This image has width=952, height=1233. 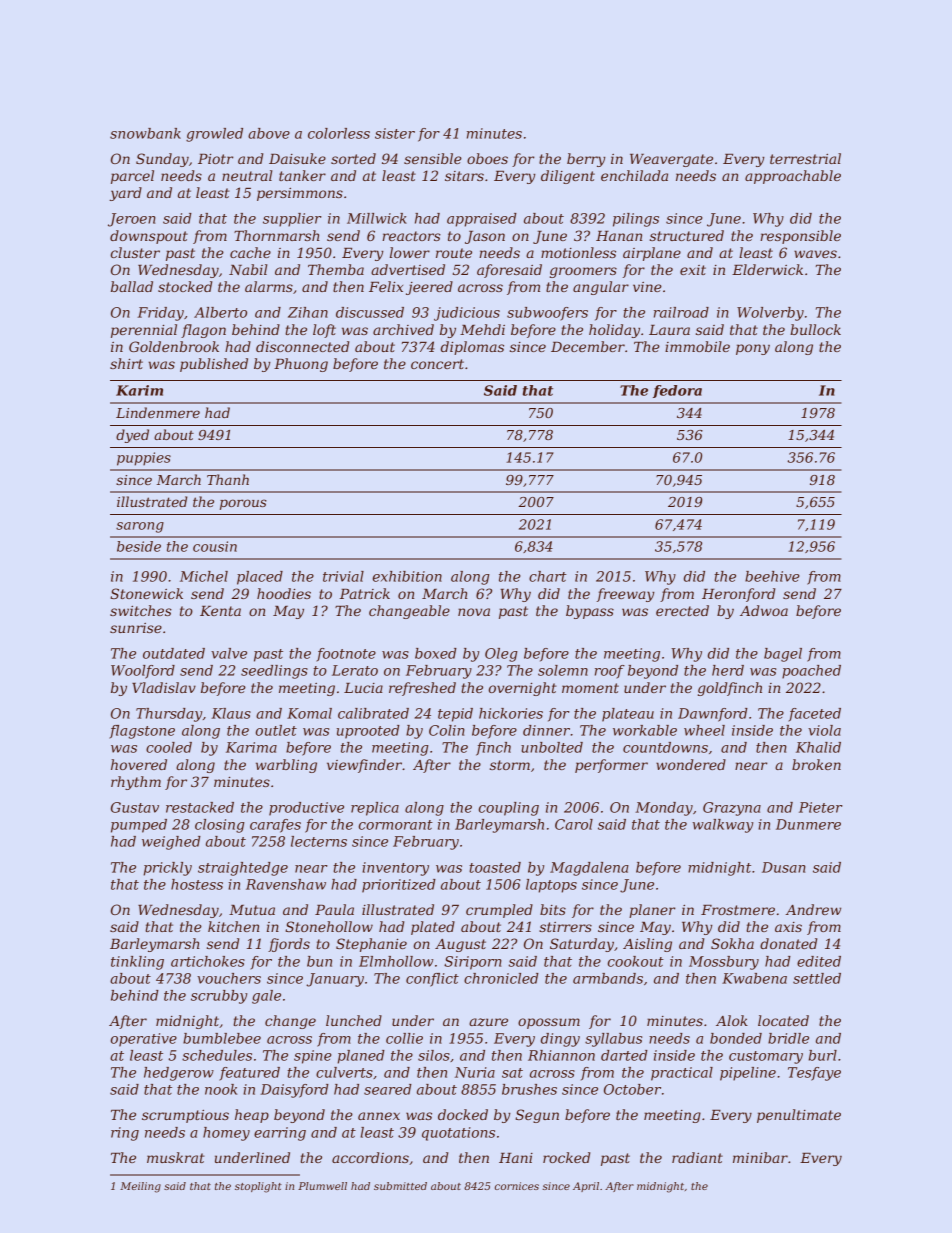 What do you see at coordinates (140, 1187) in the image?
I see `Meiling` at bounding box center [140, 1187].
